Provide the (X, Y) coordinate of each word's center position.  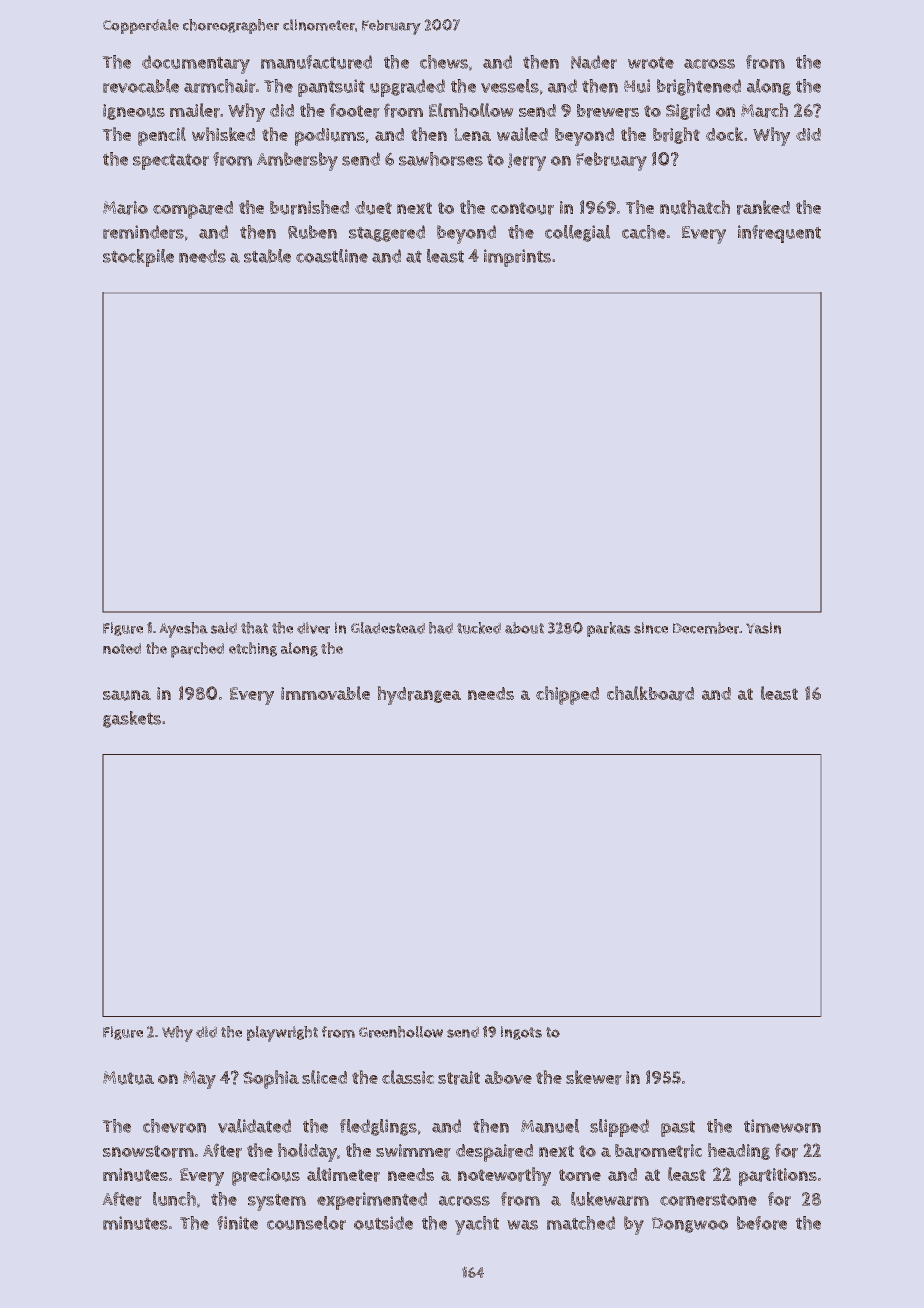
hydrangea (419, 695)
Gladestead (388, 628)
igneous (134, 112)
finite (237, 1223)
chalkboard (650, 693)
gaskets (132, 719)
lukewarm (610, 1199)
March (764, 110)
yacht (477, 1225)
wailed (522, 134)
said (224, 628)
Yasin (763, 628)
